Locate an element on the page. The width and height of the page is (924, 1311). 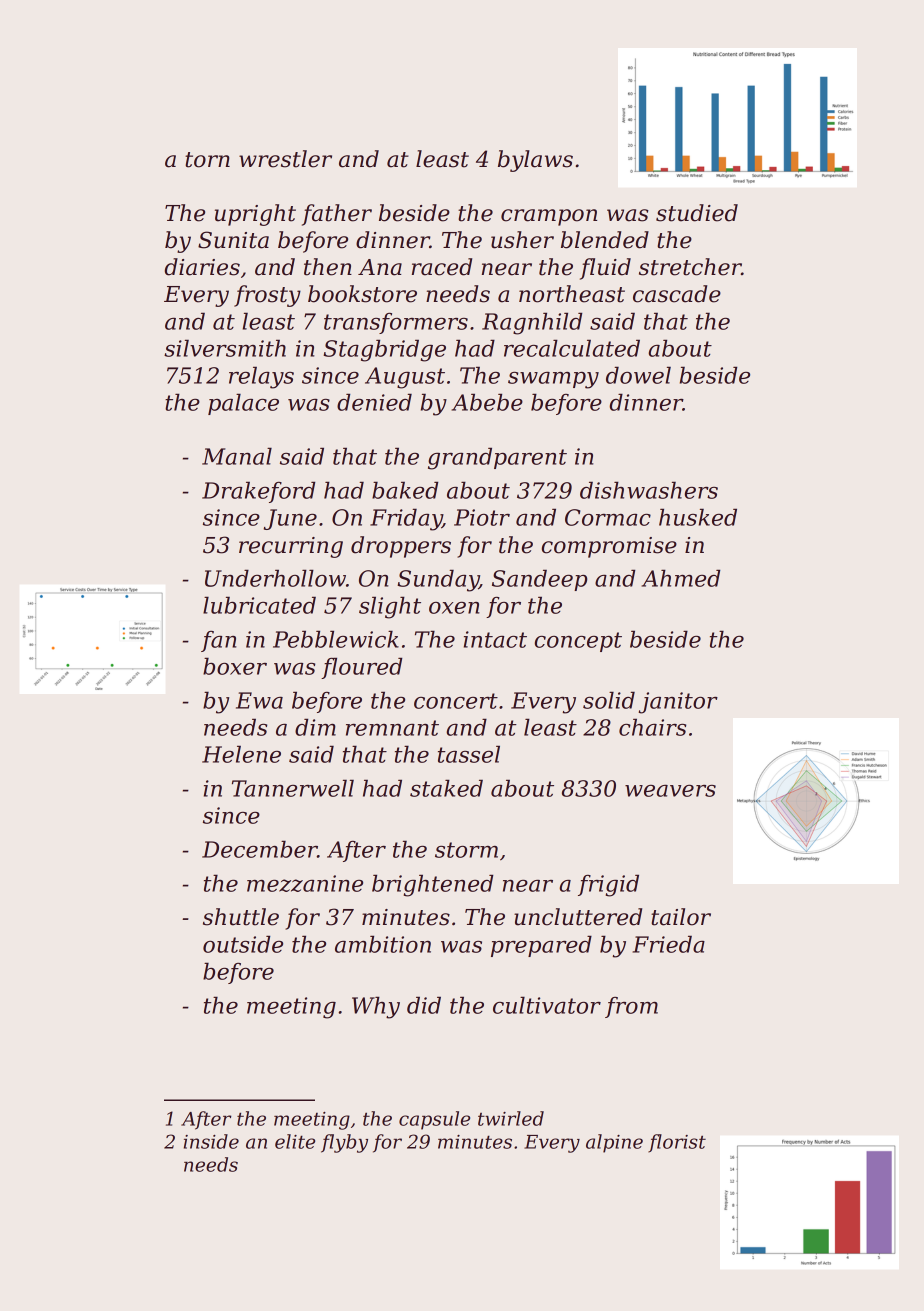
Helene is located at coordinates (241, 754).
